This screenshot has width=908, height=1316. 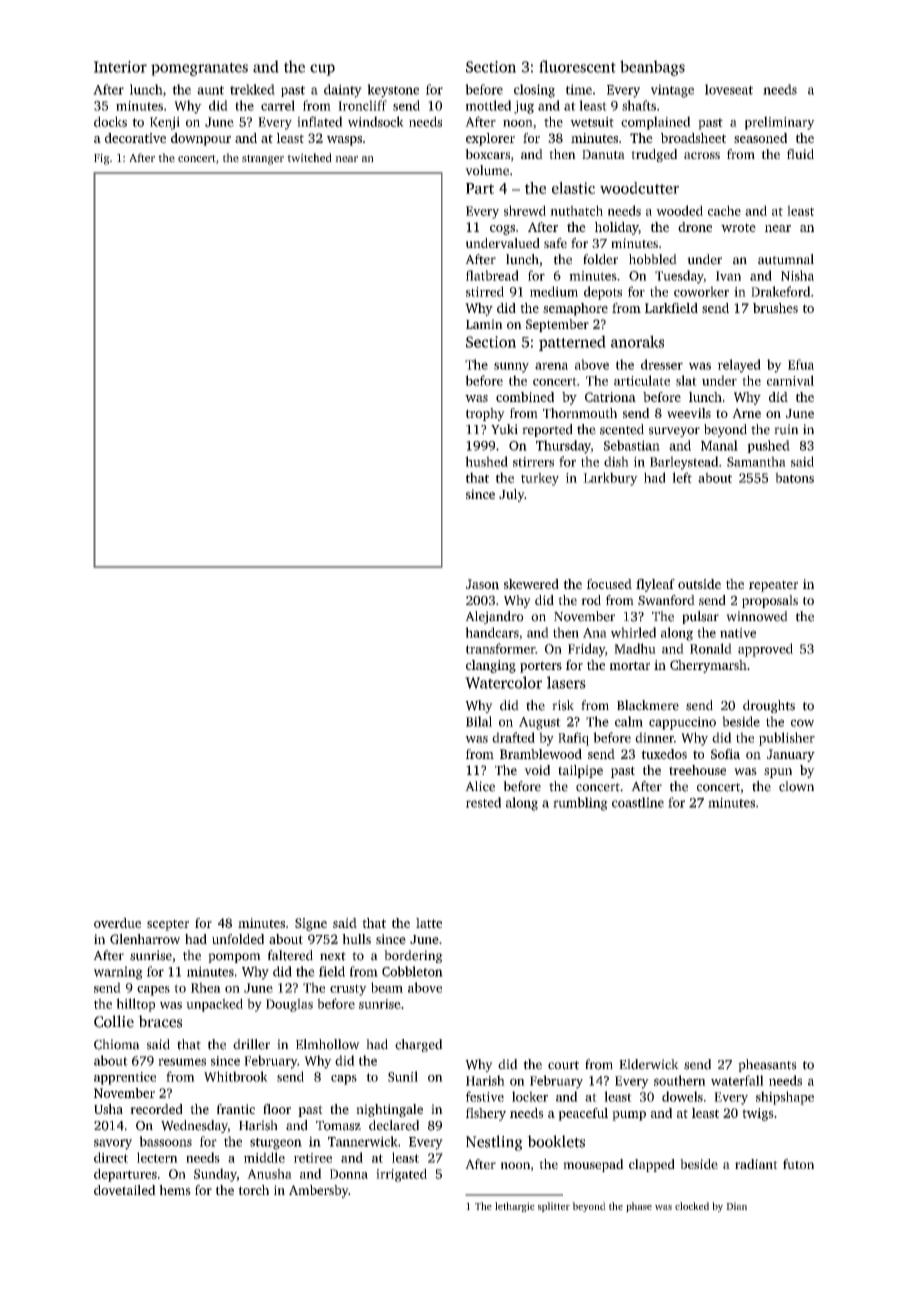 What do you see at coordinates (692, 1206) in the screenshot?
I see `clocked` at bounding box center [692, 1206].
